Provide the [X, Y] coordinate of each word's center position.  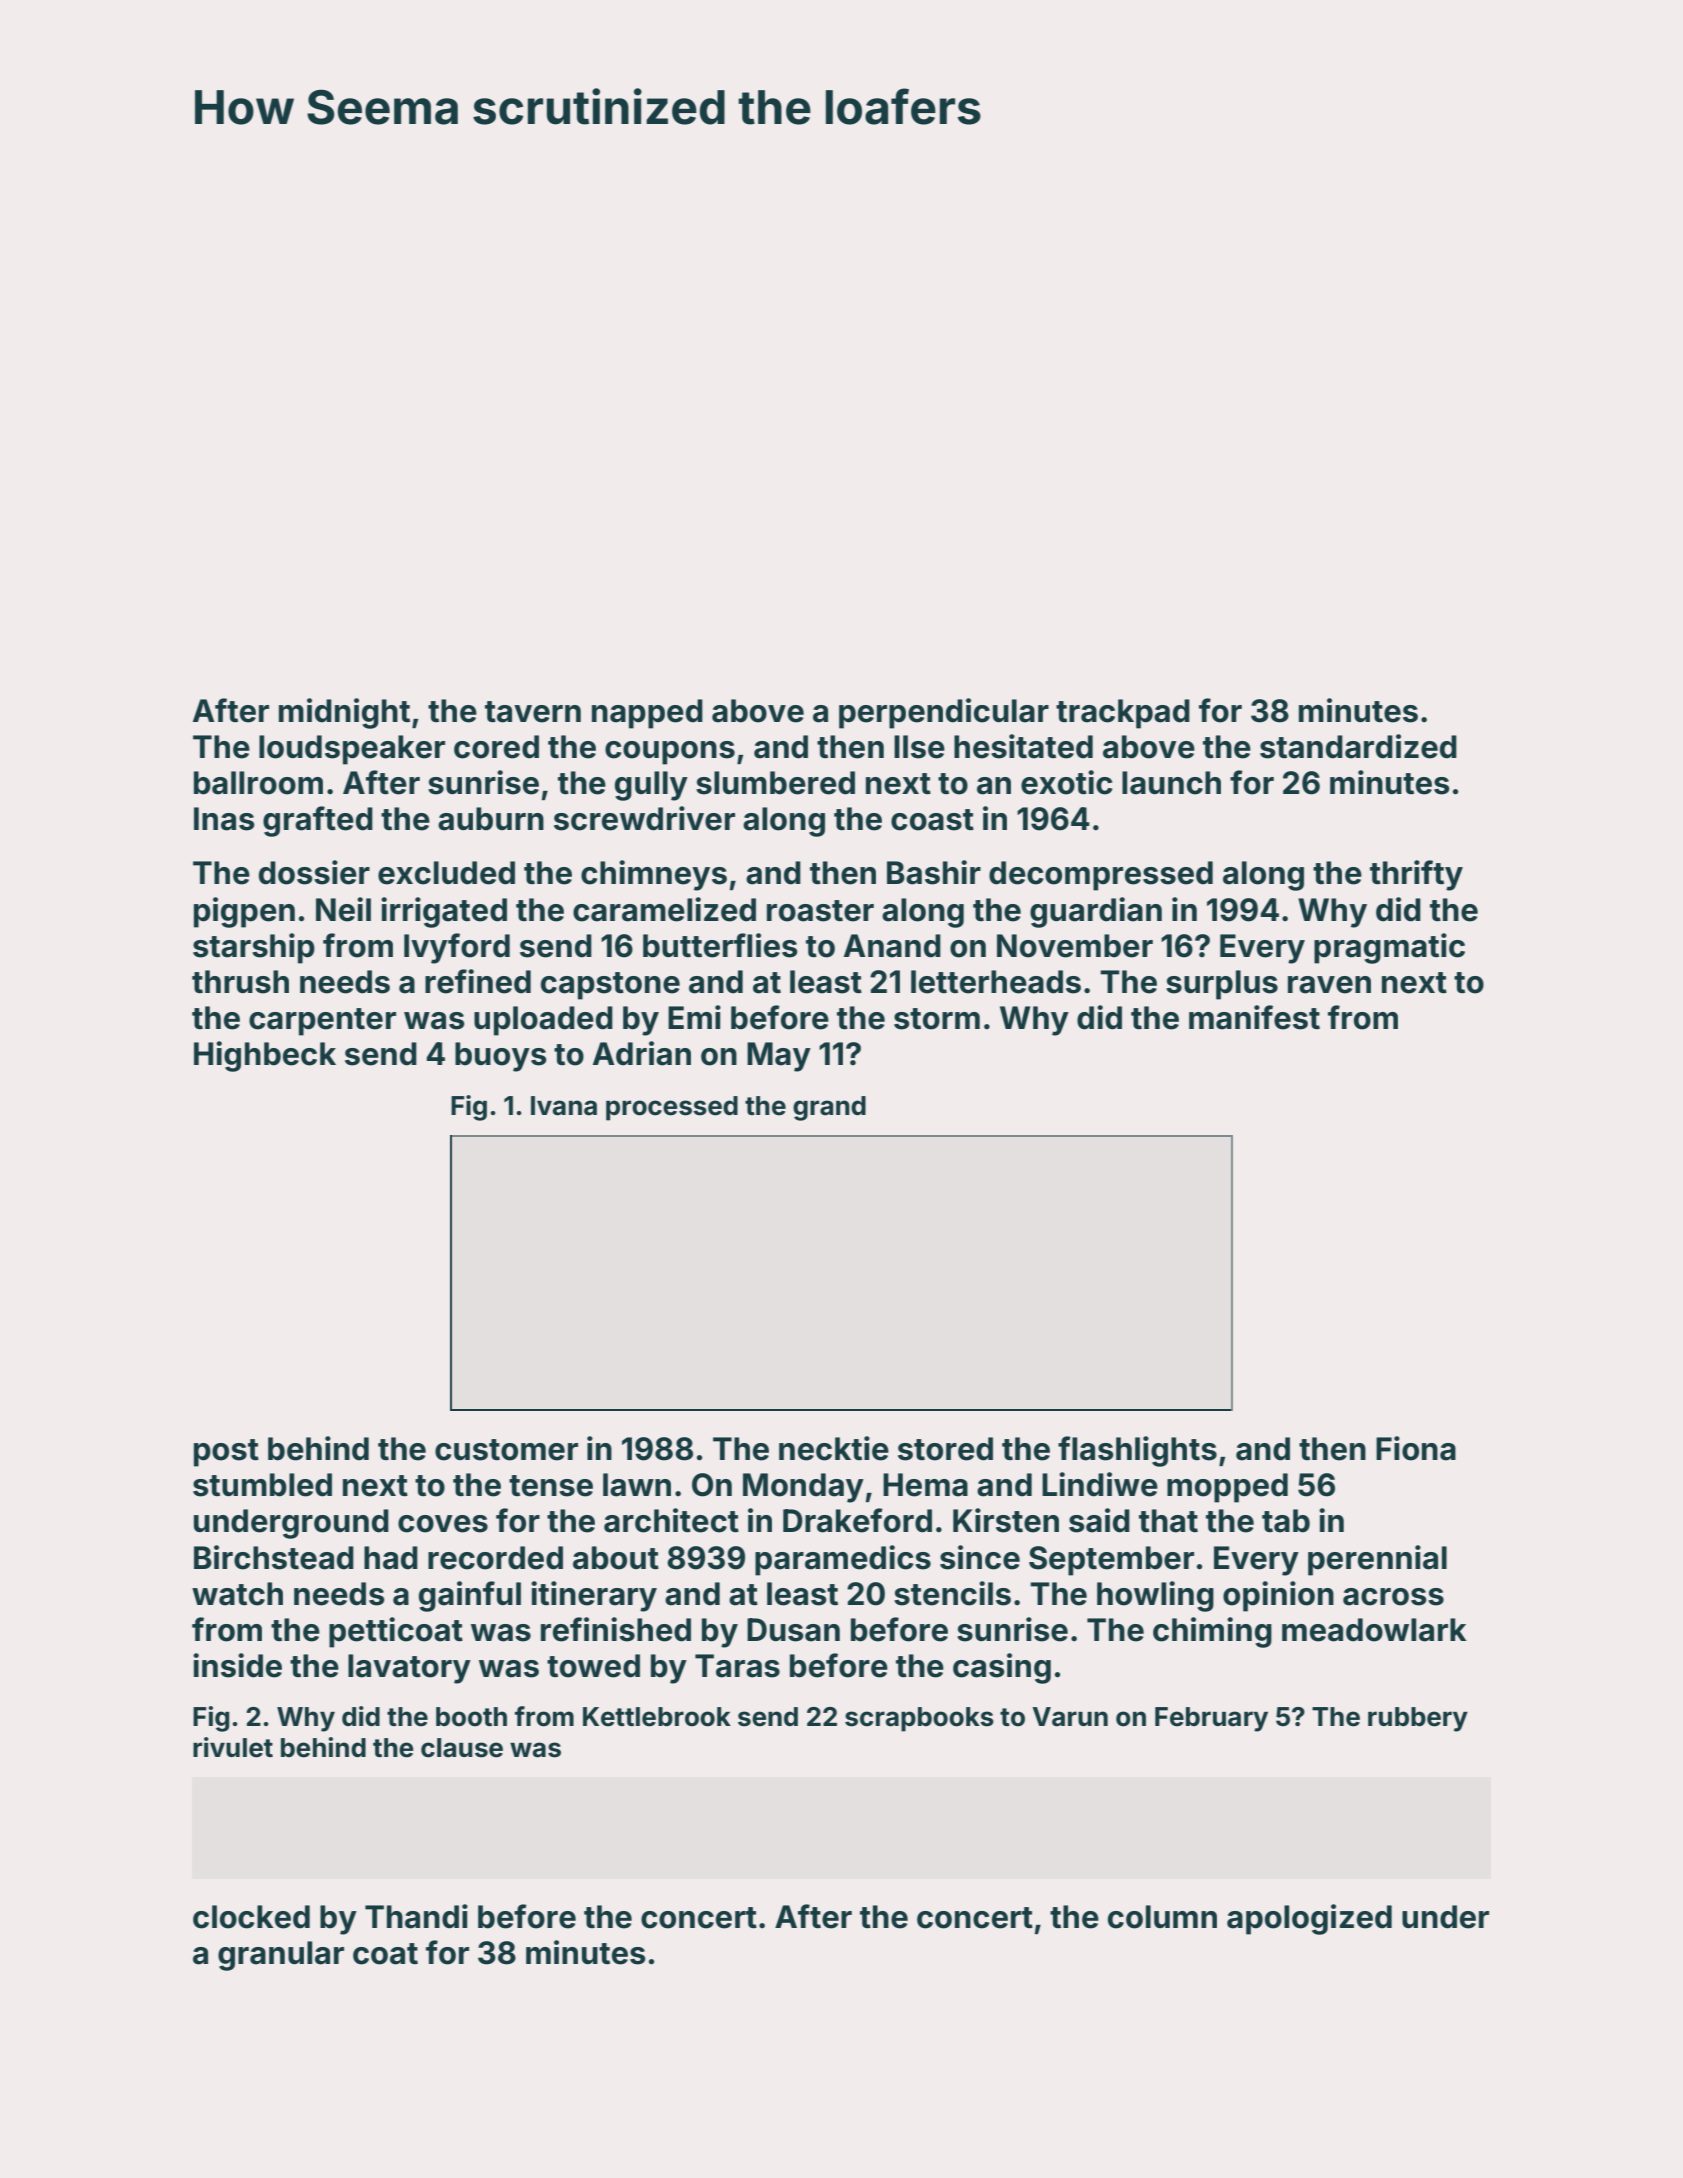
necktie [834, 1448]
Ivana [564, 1106]
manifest [1254, 1017]
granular [281, 1956]
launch [1171, 783]
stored [945, 1449]
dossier [314, 872]
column [1162, 1917]
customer [506, 1450]
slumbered [775, 783]
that [1168, 1521]
